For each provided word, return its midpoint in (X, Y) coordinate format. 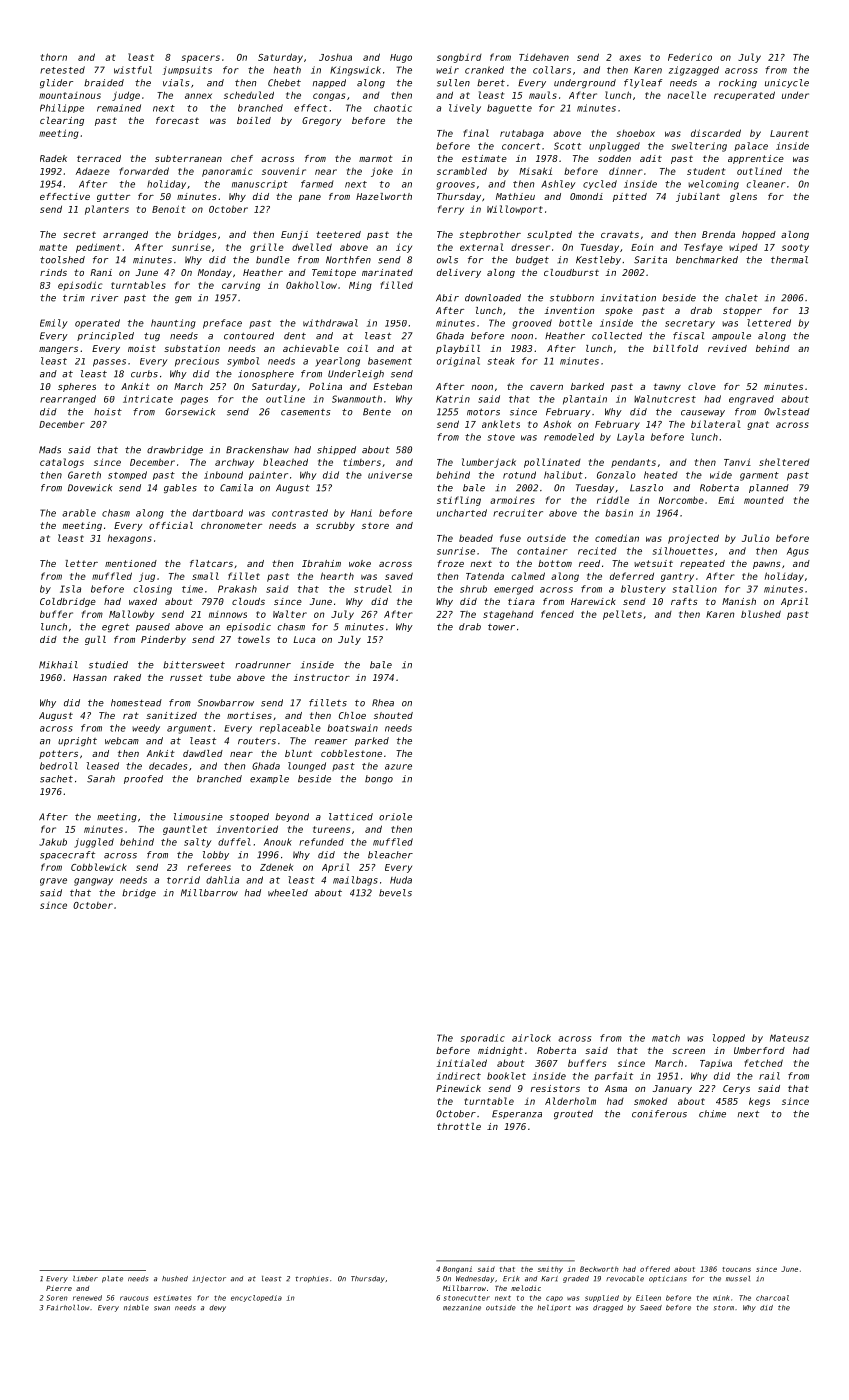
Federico (690, 57)
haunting (173, 324)
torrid (183, 880)
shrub (473, 589)
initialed (461, 1063)
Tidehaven (544, 57)
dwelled (312, 247)
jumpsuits (187, 70)
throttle (459, 1126)
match (666, 1038)
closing (153, 590)
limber (85, 1279)
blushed (761, 614)
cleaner (766, 184)
